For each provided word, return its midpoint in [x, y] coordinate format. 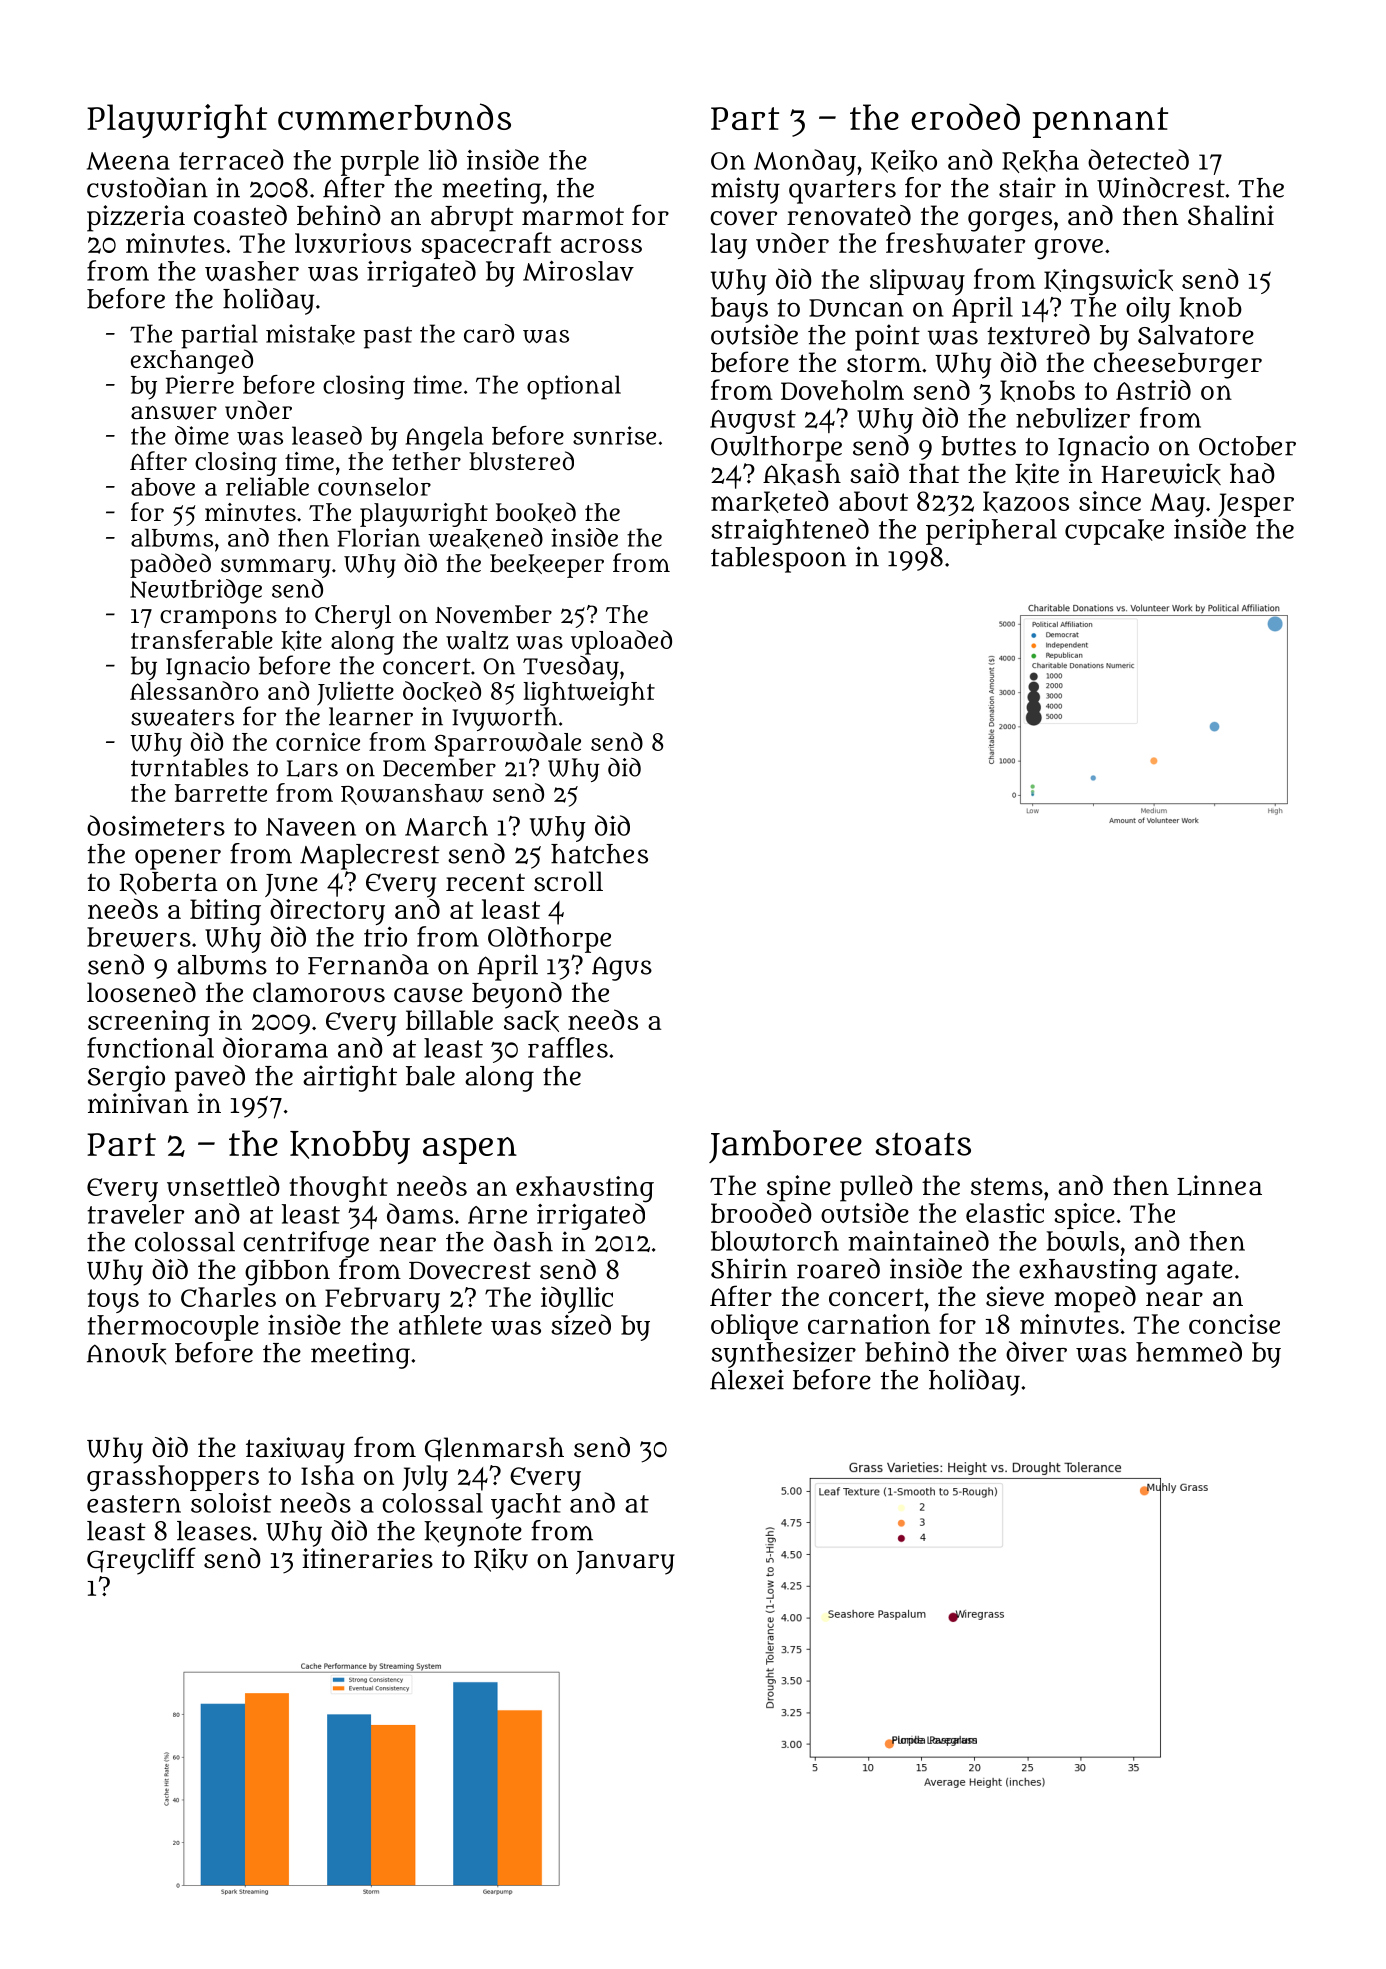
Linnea [1219, 1185]
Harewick [1161, 474]
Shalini [1231, 215]
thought [339, 1189]
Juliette [355, 693]
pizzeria [136, 218]
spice [1084, 1216]
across [601, 245]
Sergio [126, 1078]
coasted [240, 215]
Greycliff [141, 1561]
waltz [477, 640]
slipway [917, 282]
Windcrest [1161, 187]
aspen [470, 1150]
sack [531, 1021]
